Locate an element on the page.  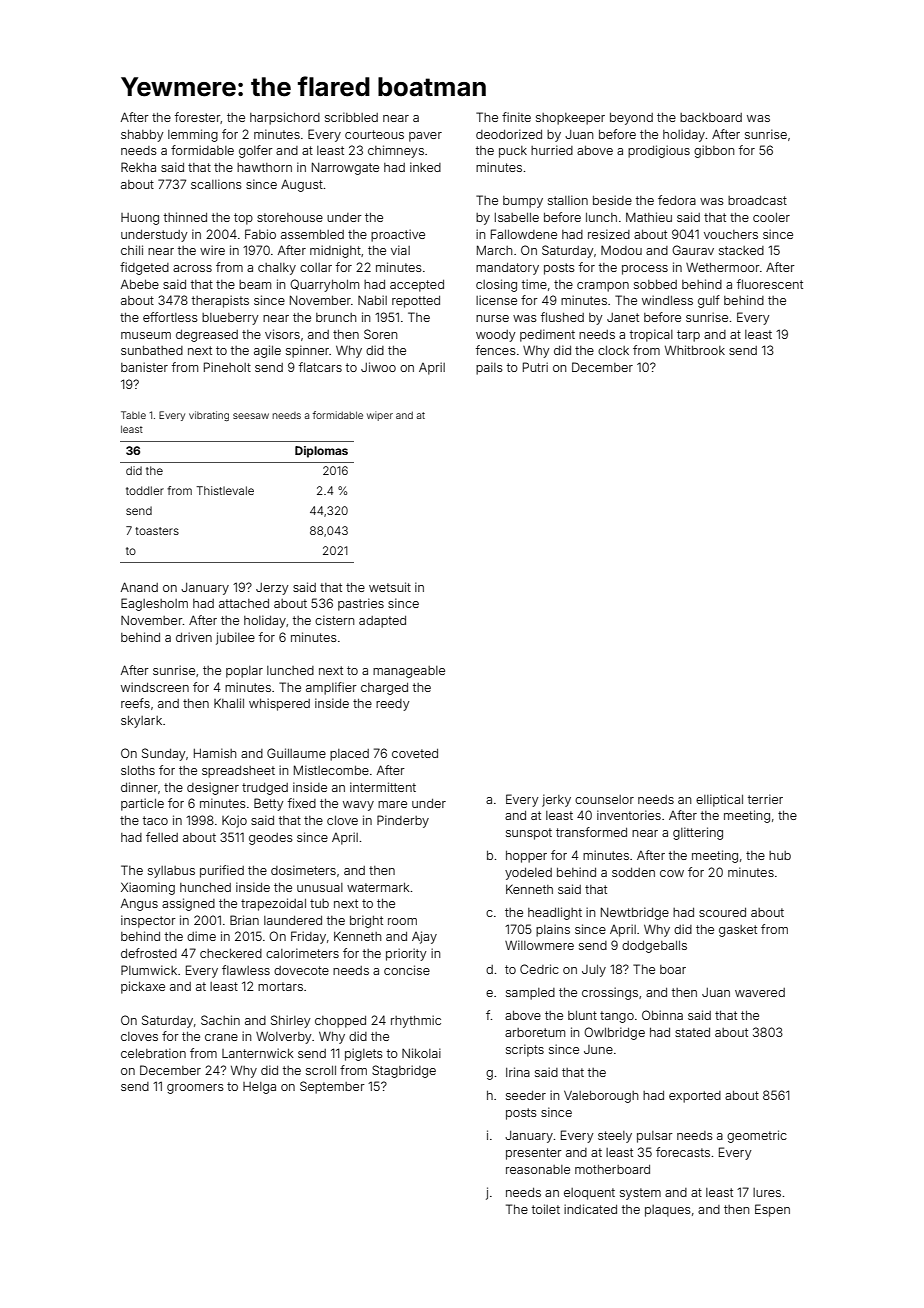
beyond is located at coordinates (631, 119).
